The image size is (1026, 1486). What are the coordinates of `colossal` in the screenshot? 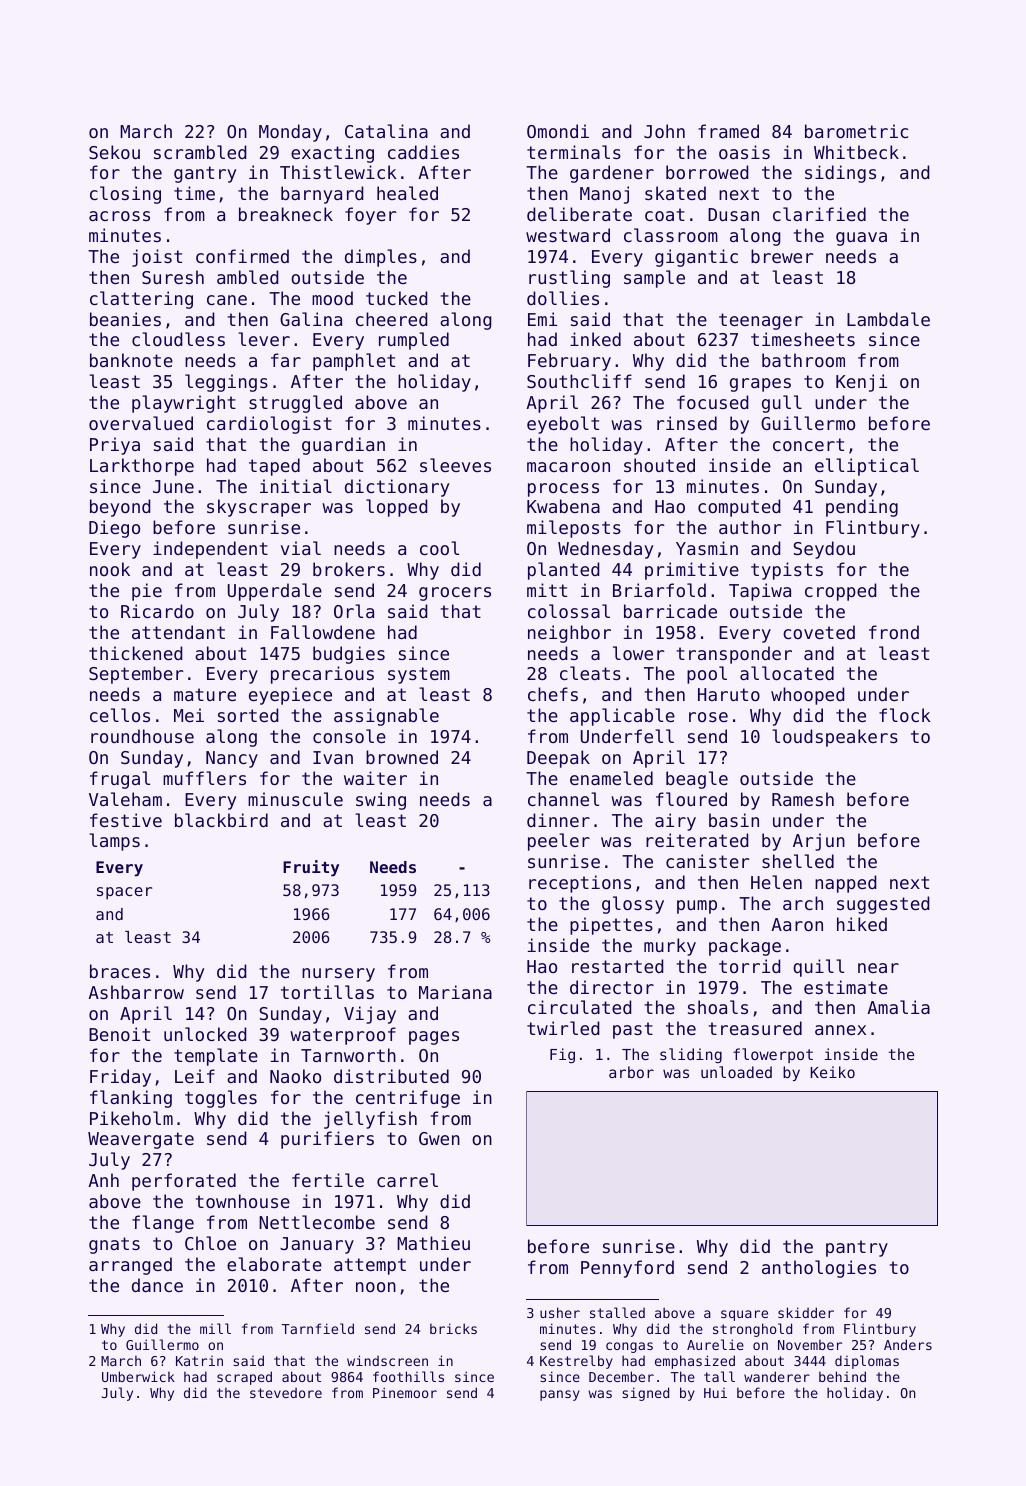 It's located at (569, 611).
